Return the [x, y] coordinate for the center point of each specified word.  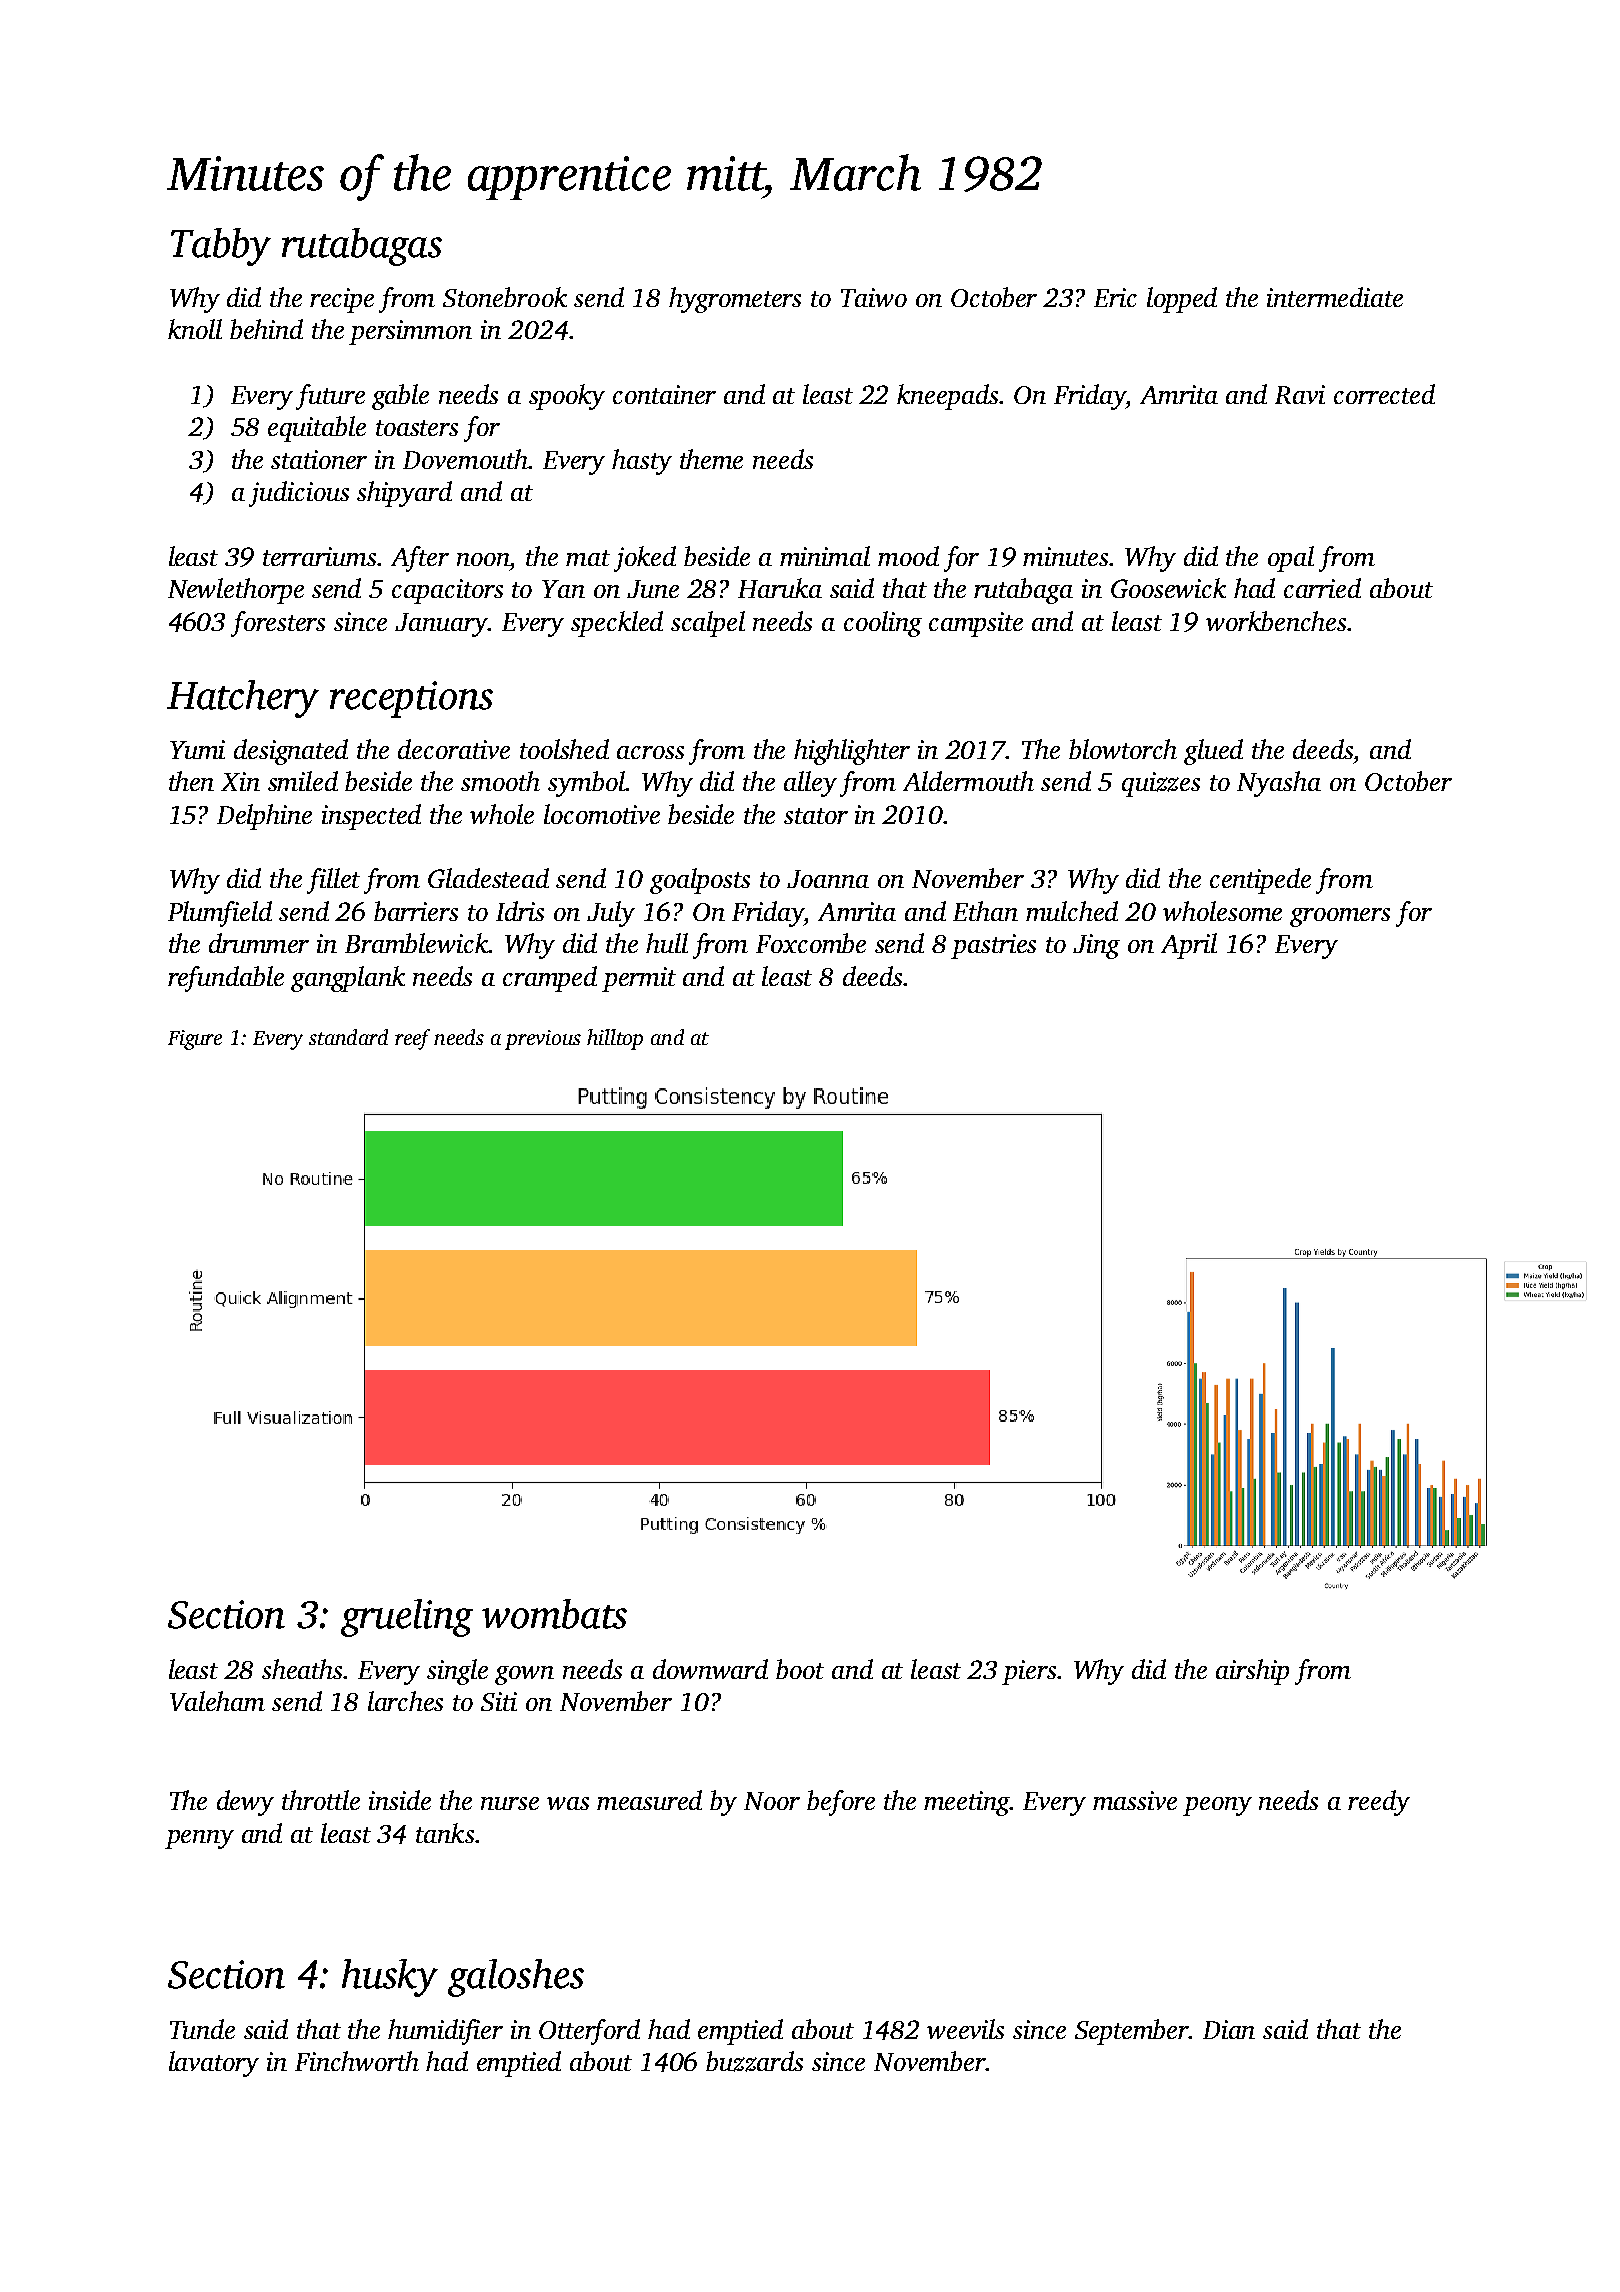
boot [800, 1669]
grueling [407, 1618]
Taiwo [874, 297]
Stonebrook [505, 297]
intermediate [1335, 297]
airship [1252, 1672]
